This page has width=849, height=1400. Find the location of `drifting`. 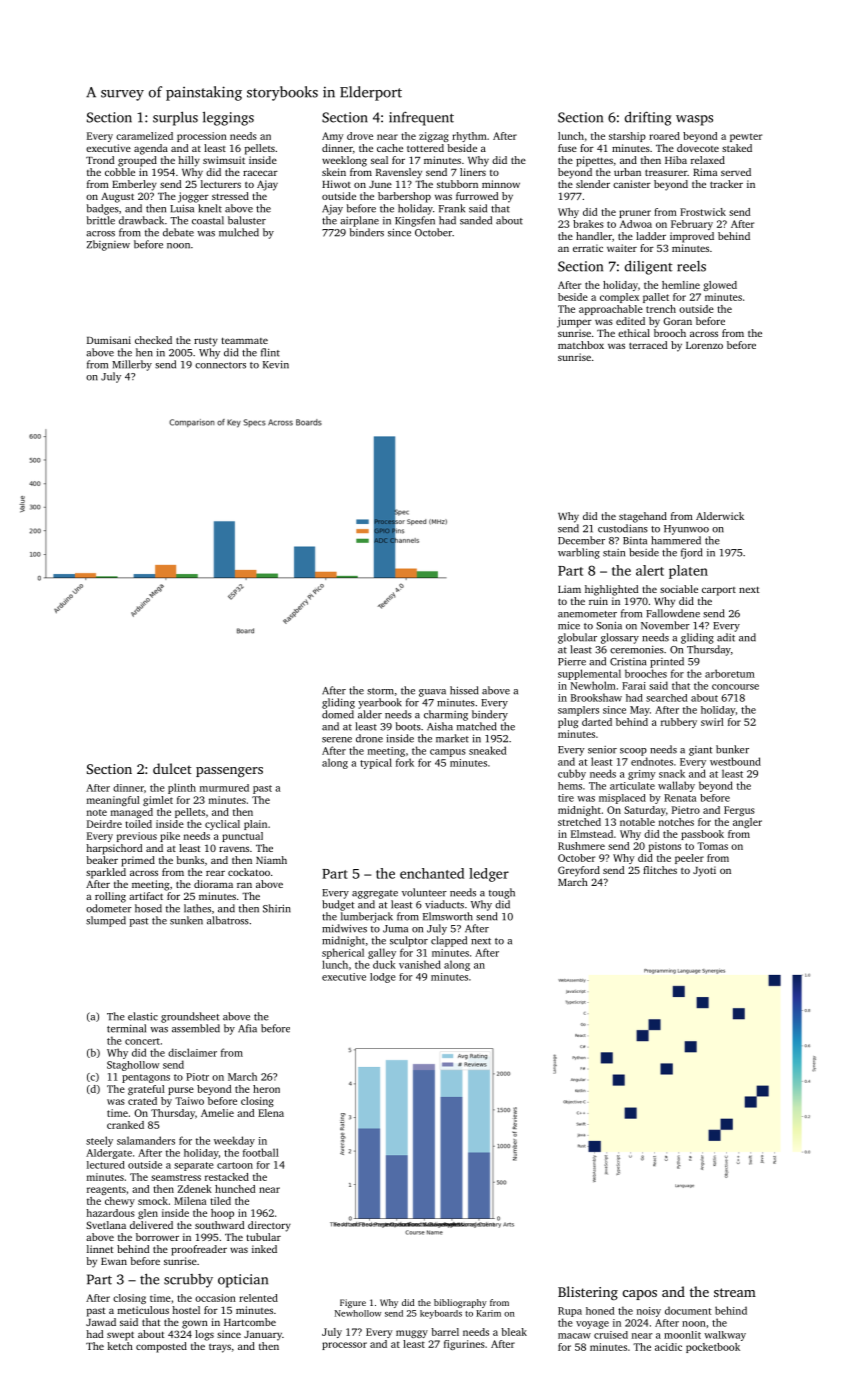

drifting is located at coordinates (648, 118).
